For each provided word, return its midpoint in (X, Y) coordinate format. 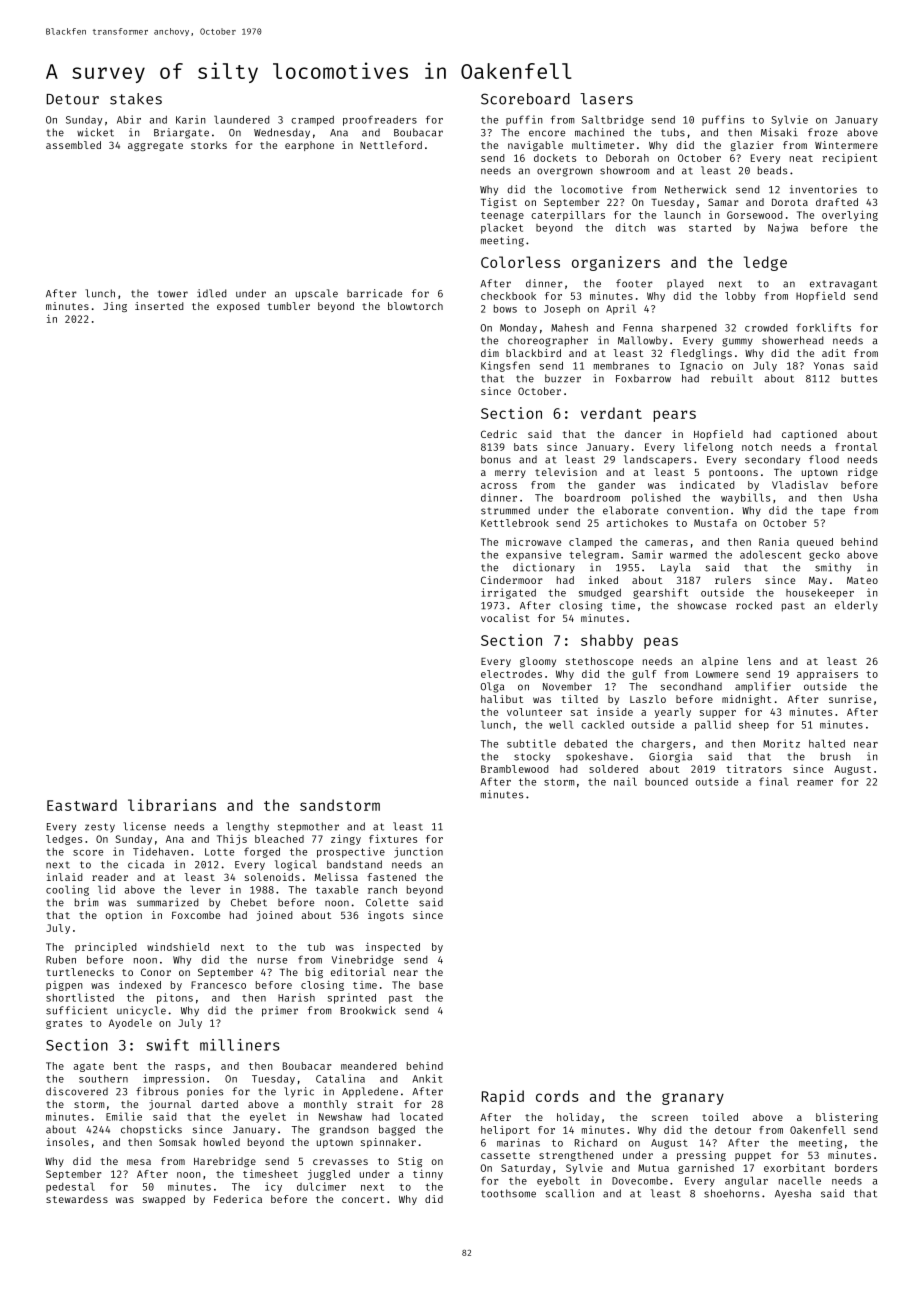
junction (418, 852)
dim (490, 353)
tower (173, 294)
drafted (837, 202)
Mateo (862, 580)
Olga (492, 687)
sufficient (77, 1010)
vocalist (505, 618)
